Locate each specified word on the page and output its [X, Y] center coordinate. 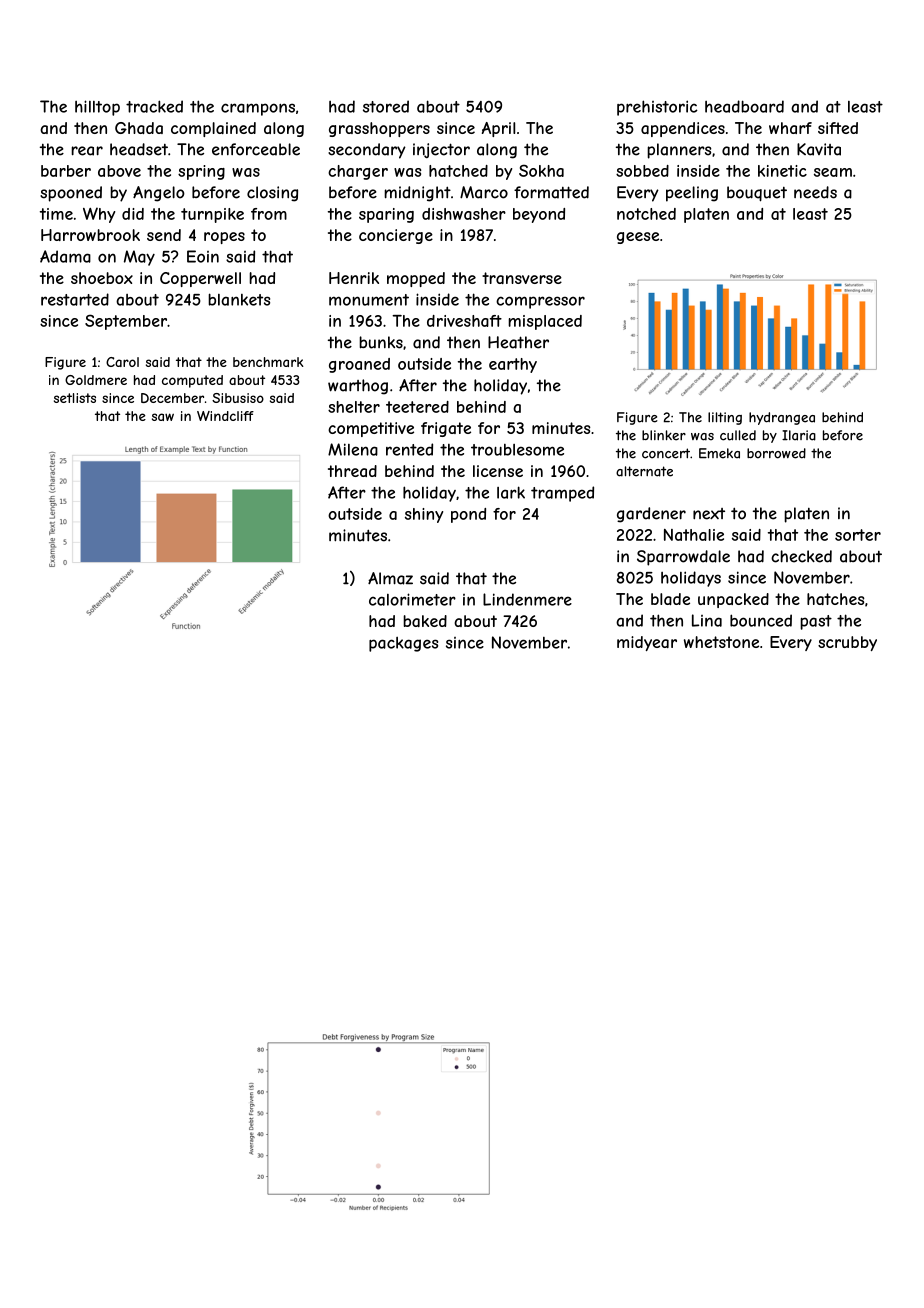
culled [738, 435]
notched [646, 214]
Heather [518, 342]
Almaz [390, 578]
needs [815, 192]
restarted [75, 299]
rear [87, 151]
